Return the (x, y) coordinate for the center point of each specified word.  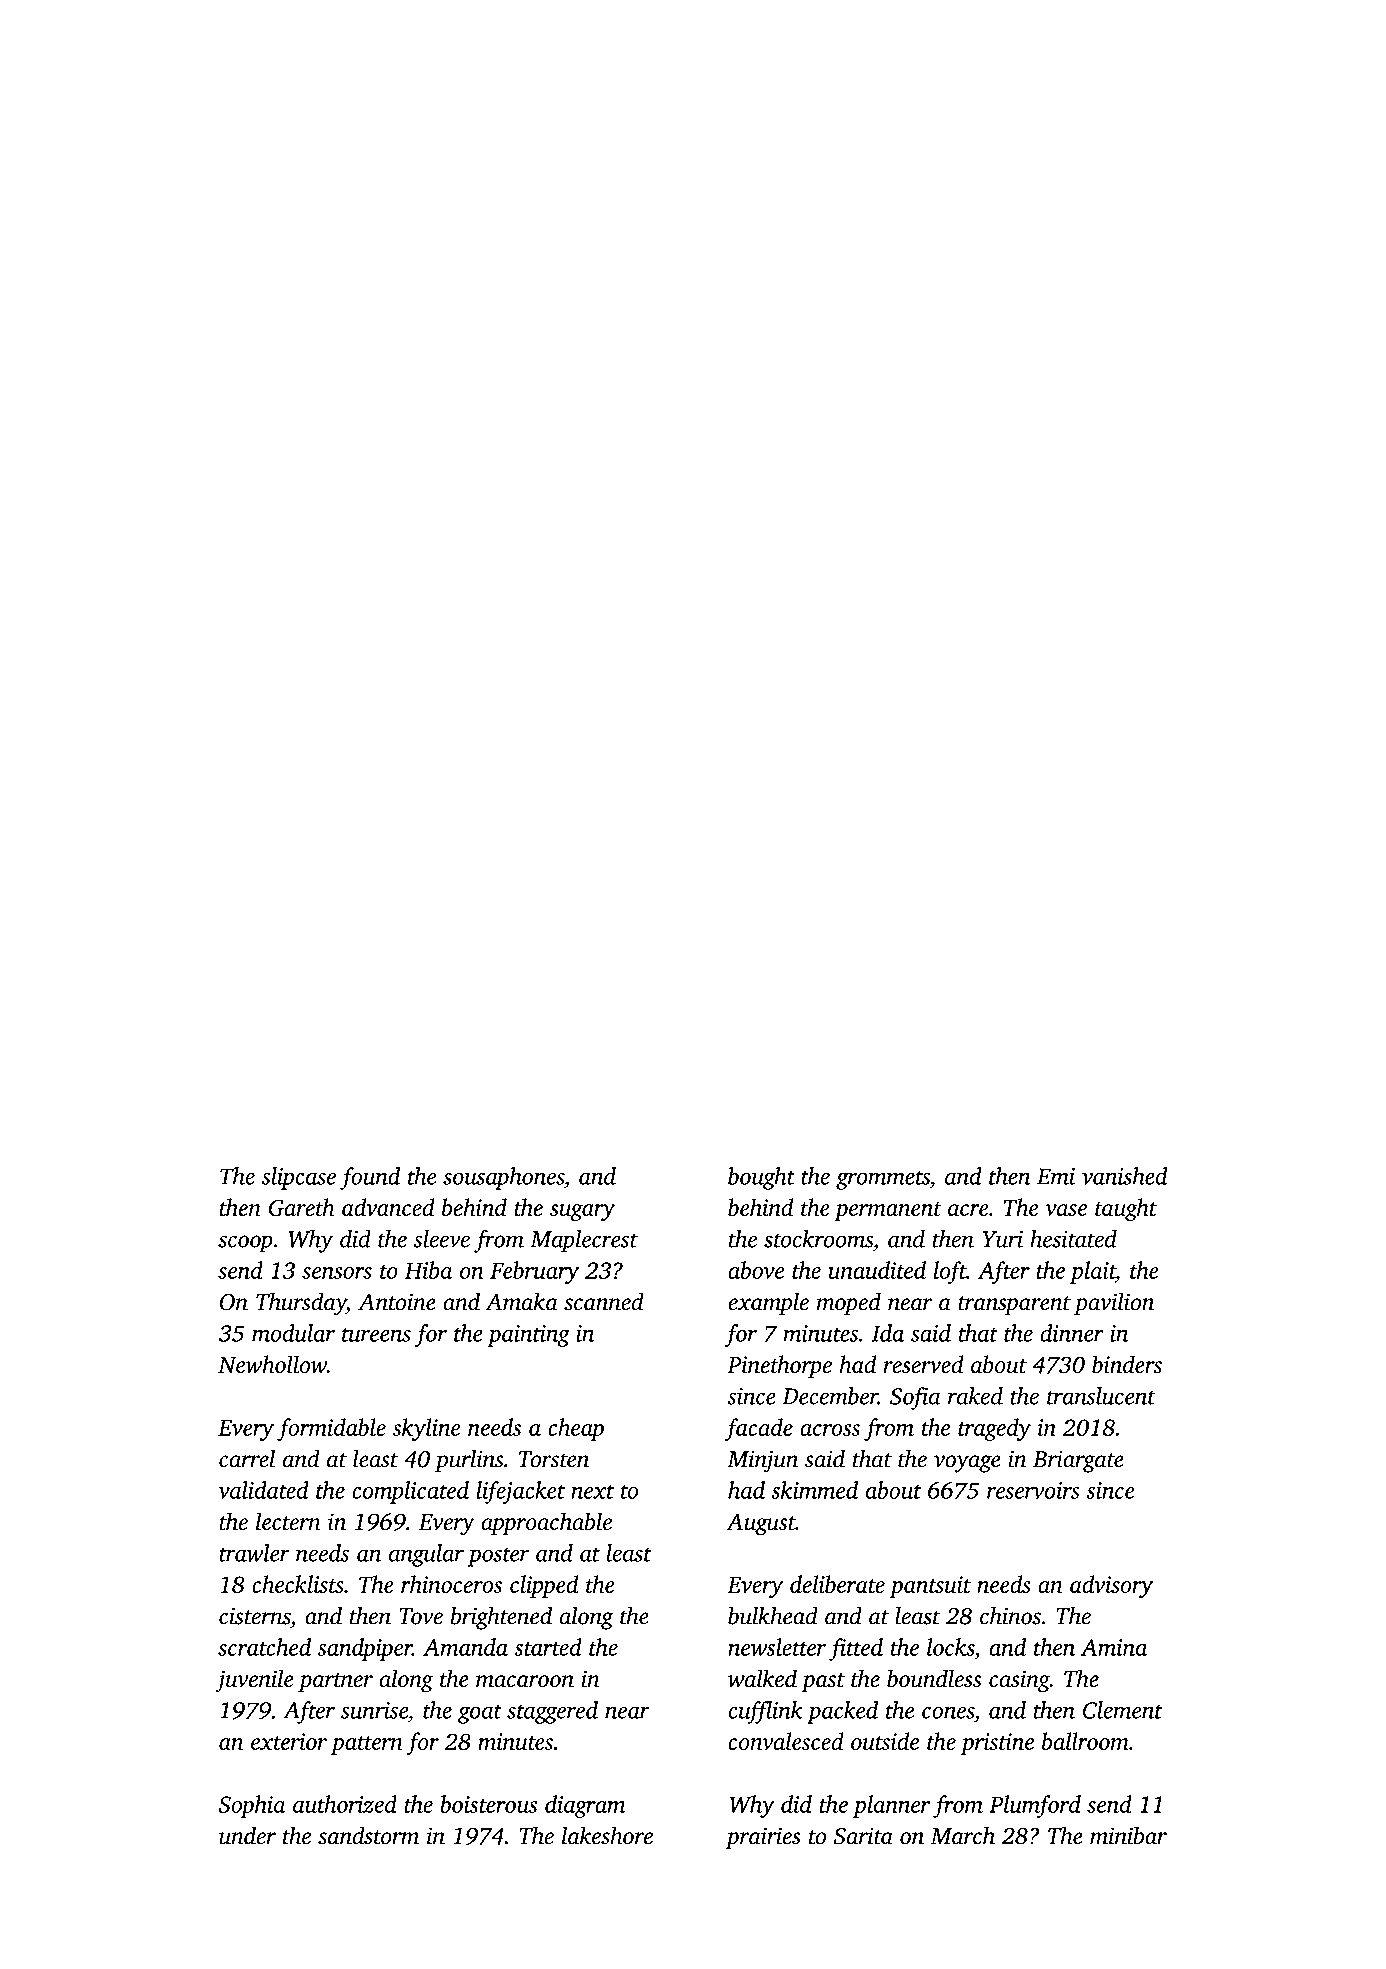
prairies (763, 1838)
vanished (1125, 1176)
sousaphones (503, 1178)
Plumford (1035, 1806)
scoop (245, 1244)
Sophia (252, 1806)
